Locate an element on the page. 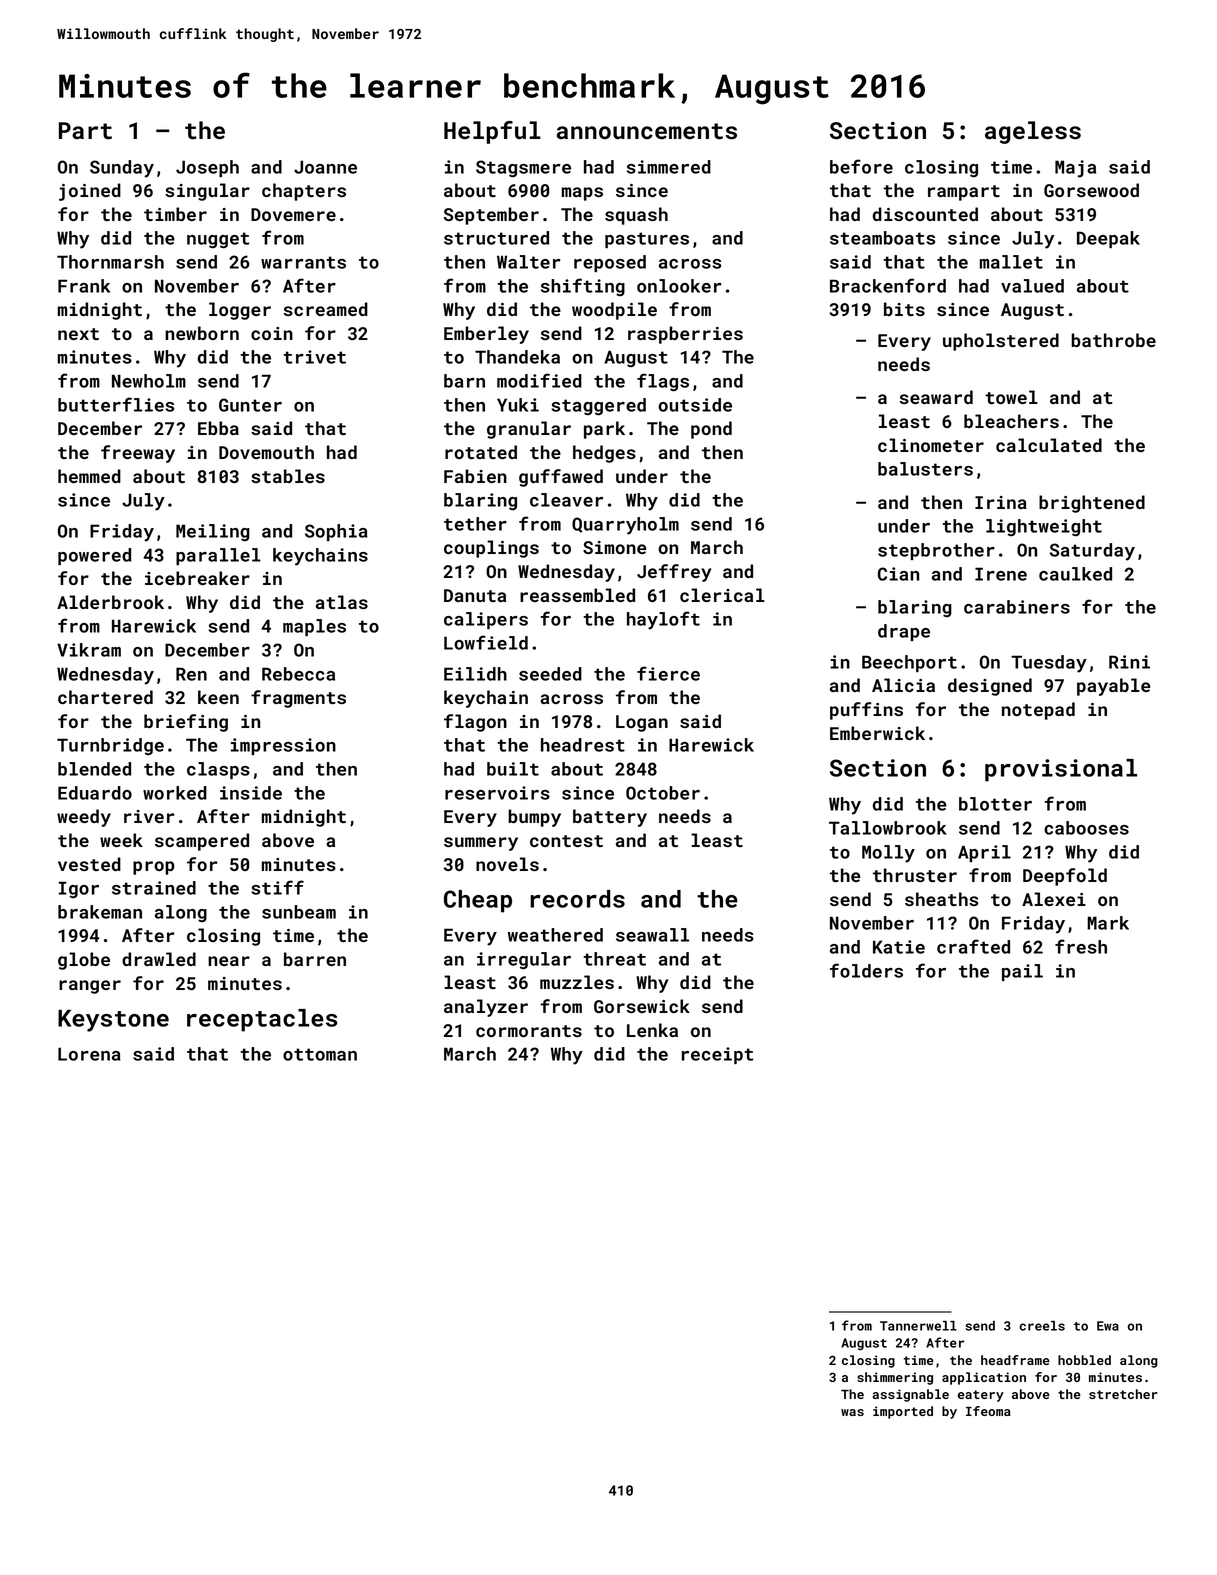  cabooses is located at coordinates (1086, 828).
